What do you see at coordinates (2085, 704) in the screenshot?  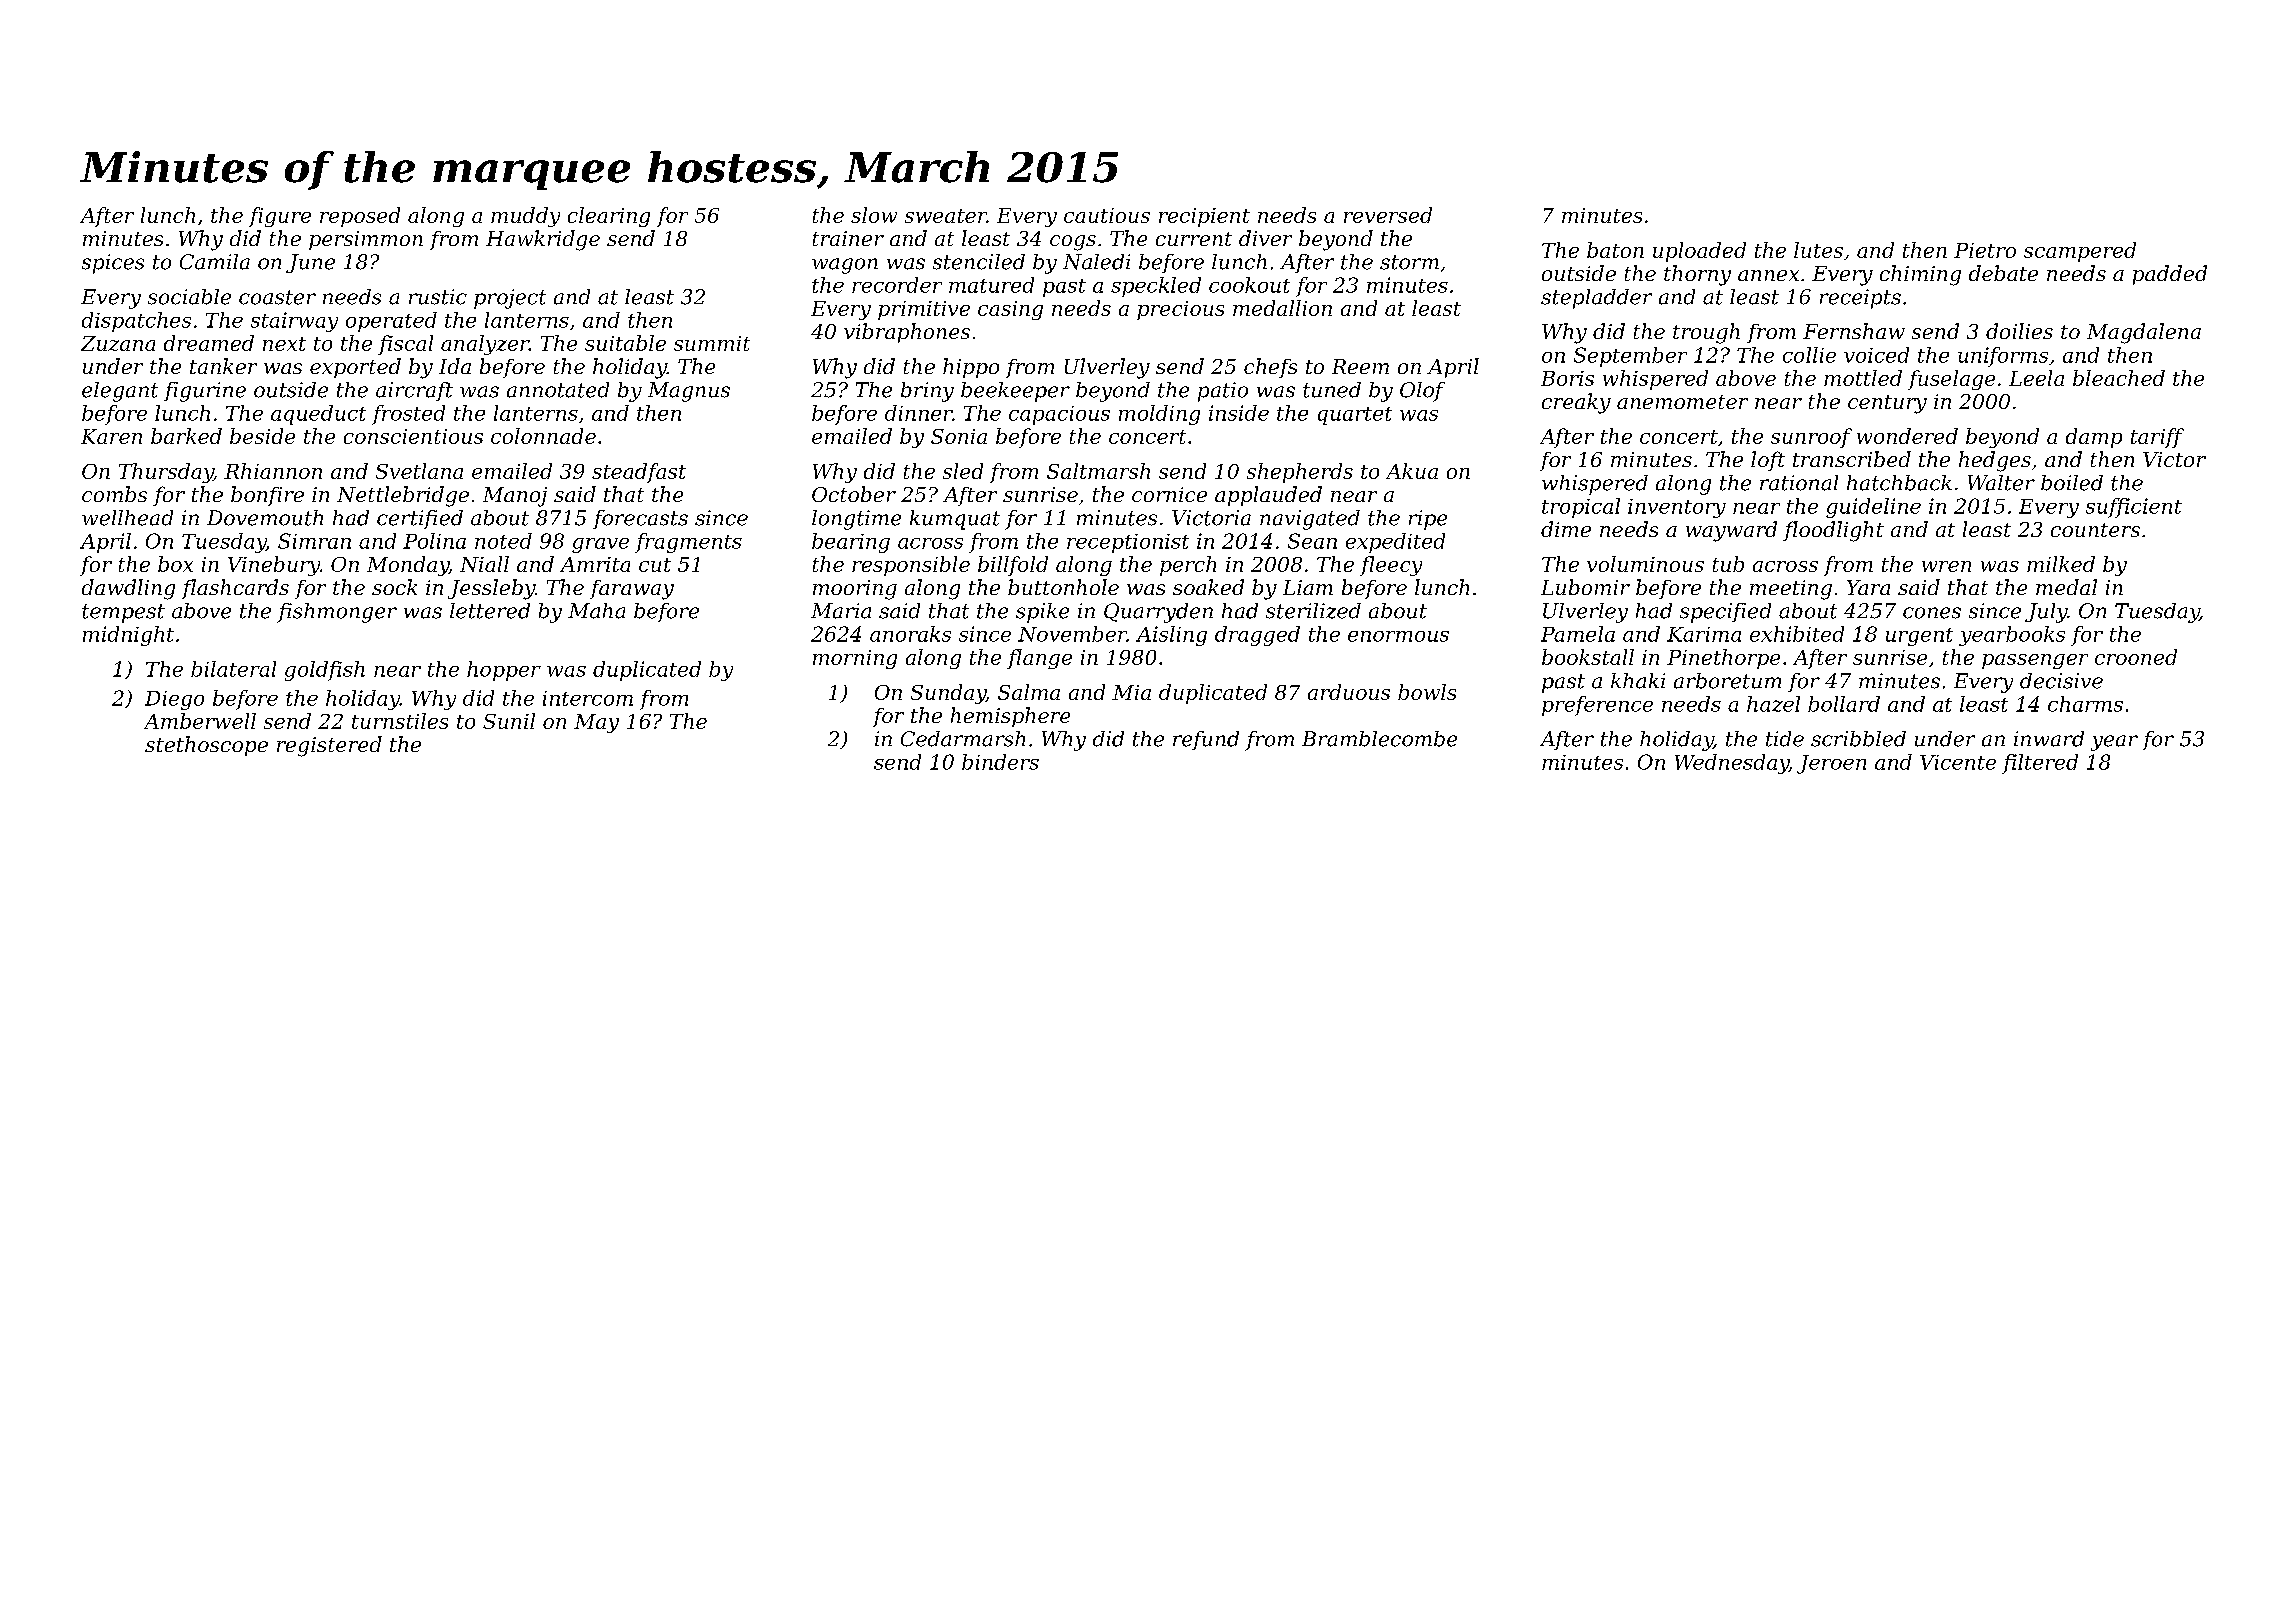 I see `charms` at bounding box center [2085, 704].
